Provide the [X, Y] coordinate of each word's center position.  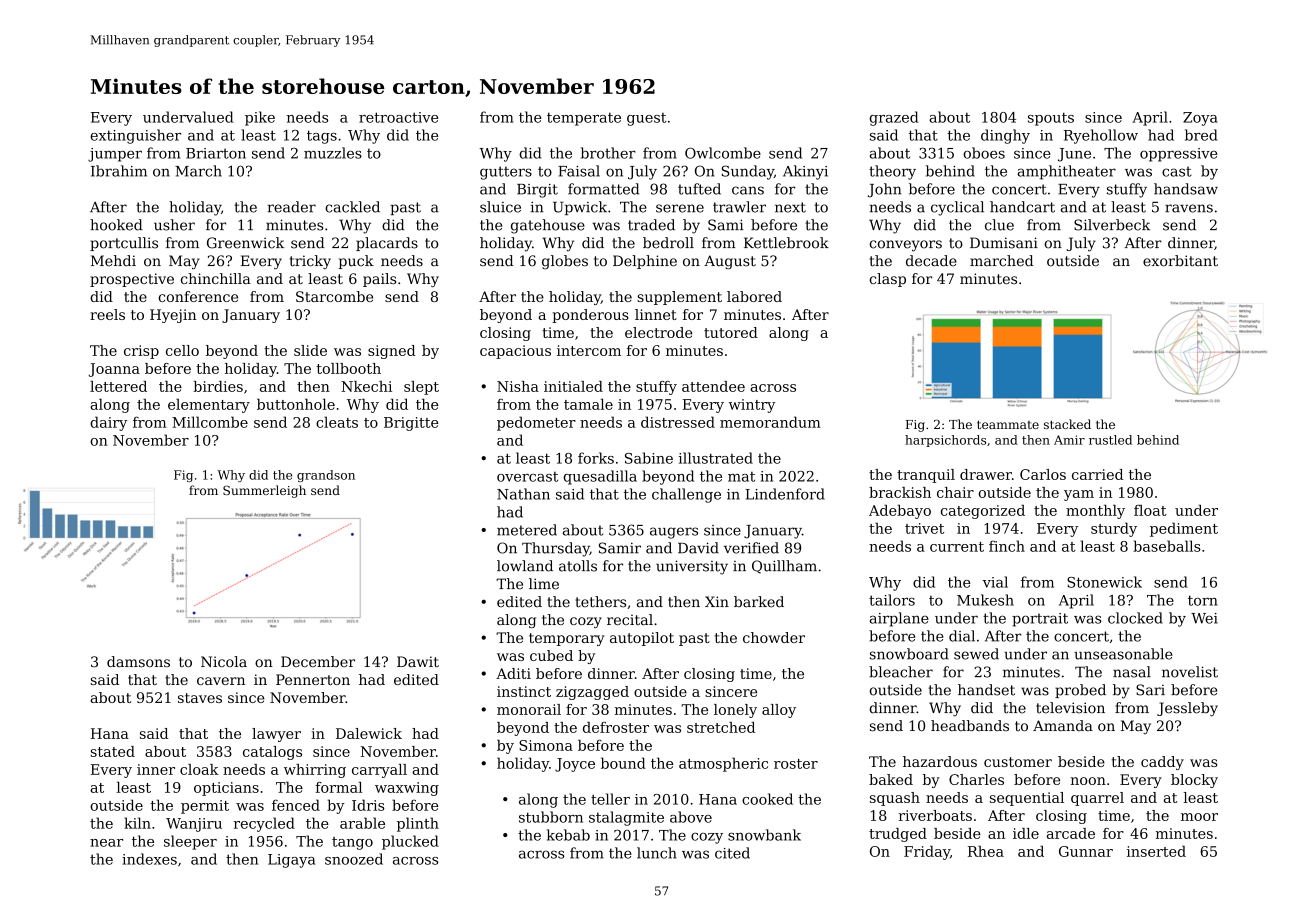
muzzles [333, 153]
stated [113, 751]
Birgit [537, 191]
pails [379, 280]
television [1070, 708]
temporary [567, 639]
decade [931, 261]
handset [986, 690]
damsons [138, 661]
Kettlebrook [786, 243]
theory [892, 172]
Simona [546, 745]
